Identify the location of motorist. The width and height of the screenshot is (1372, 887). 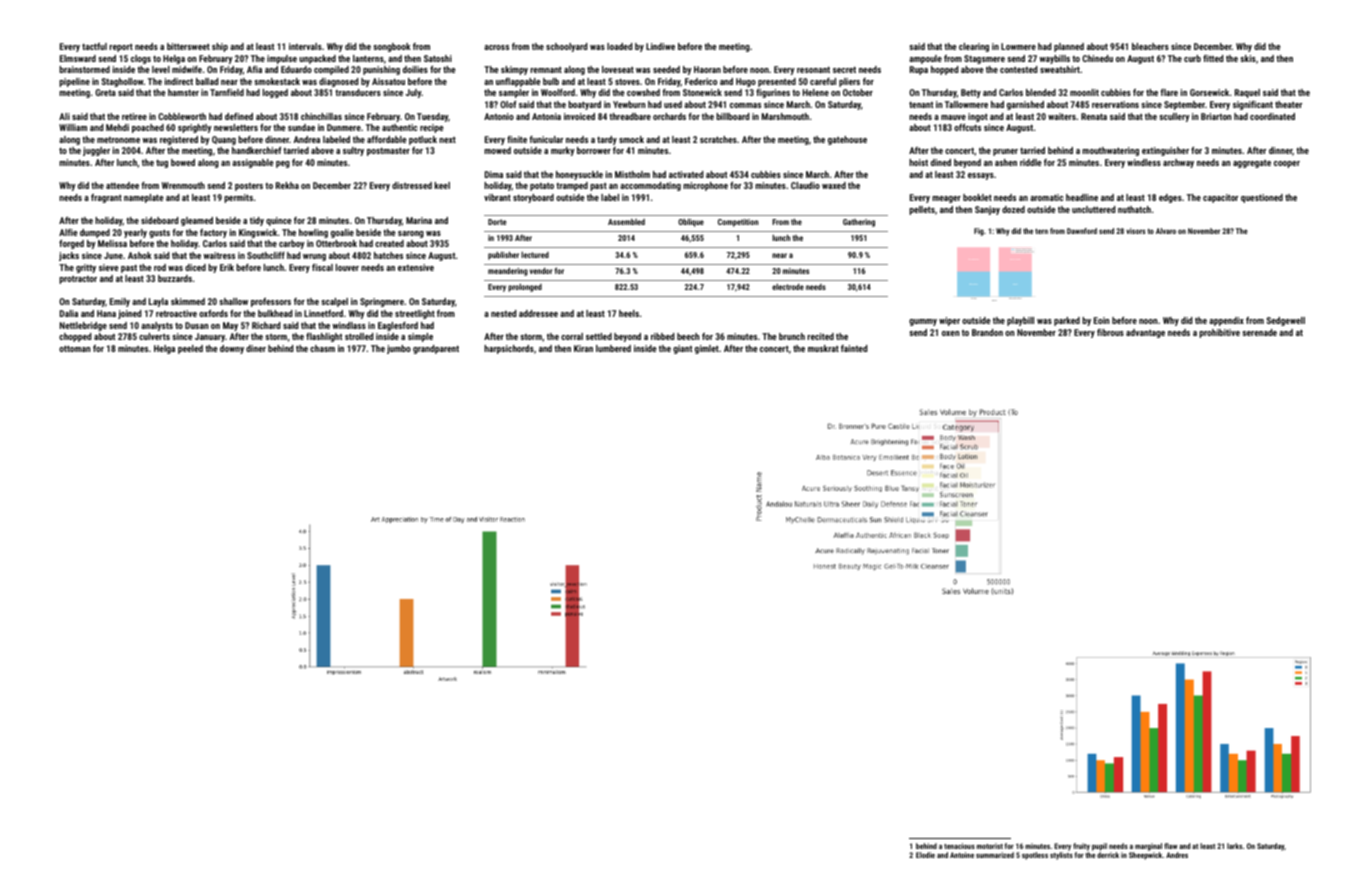
(990, 846).
